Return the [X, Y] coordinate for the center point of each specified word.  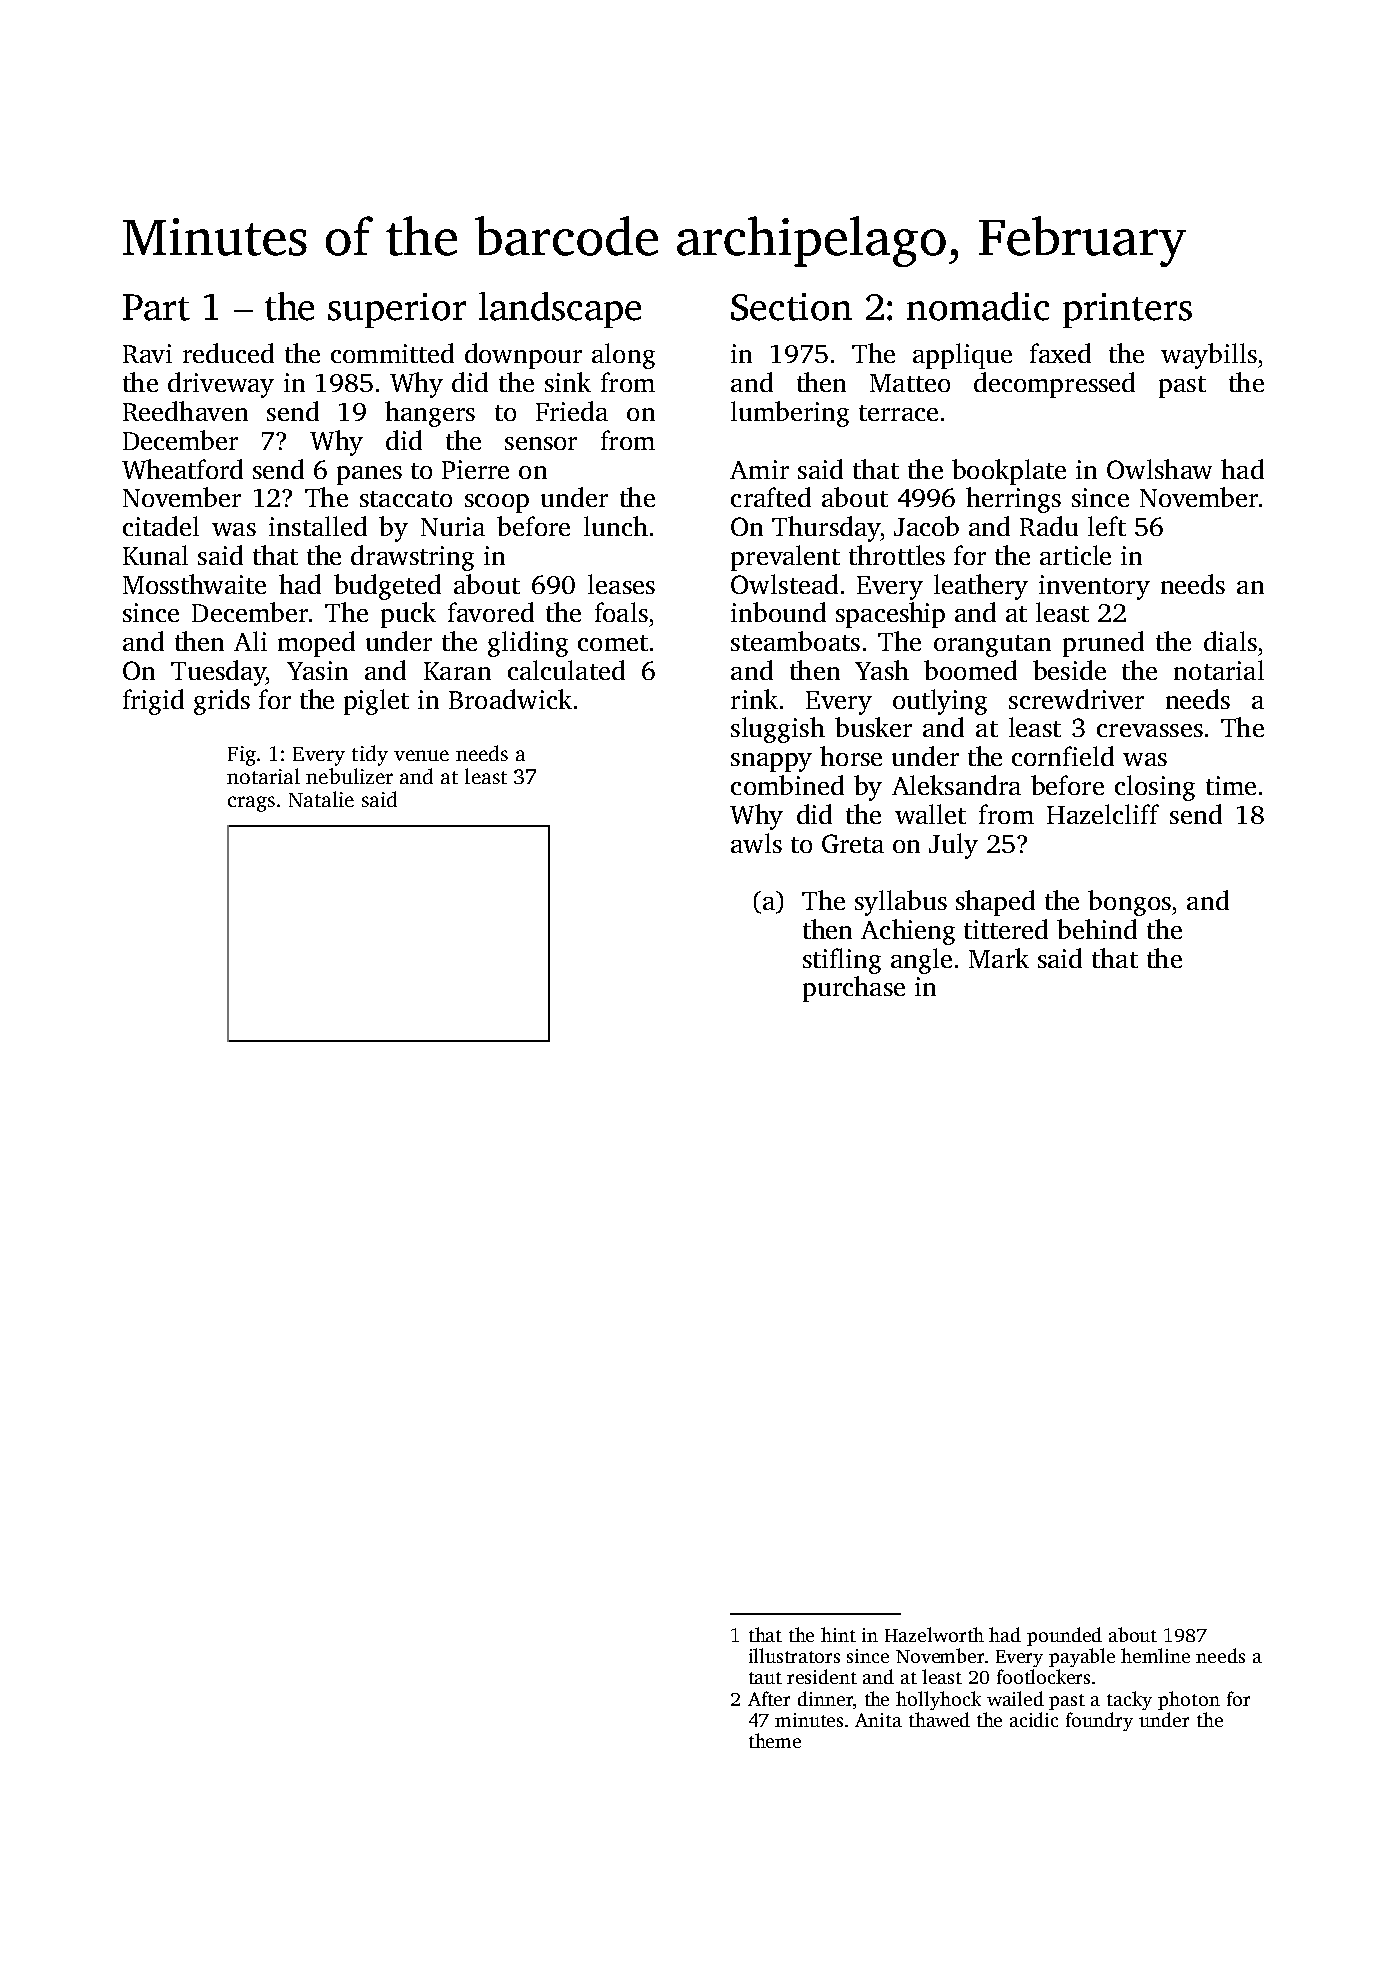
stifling [842, 961]
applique [962, 356]
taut [765, 1678]
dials [1230, 641]
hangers [430, 414]
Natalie [321, 799]
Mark [999, 958]
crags [251, 804]
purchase [854, 989]
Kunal [155, 555]
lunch [616, 526]
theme [775, 1740]
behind [1097, 929]
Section [791, 307]
